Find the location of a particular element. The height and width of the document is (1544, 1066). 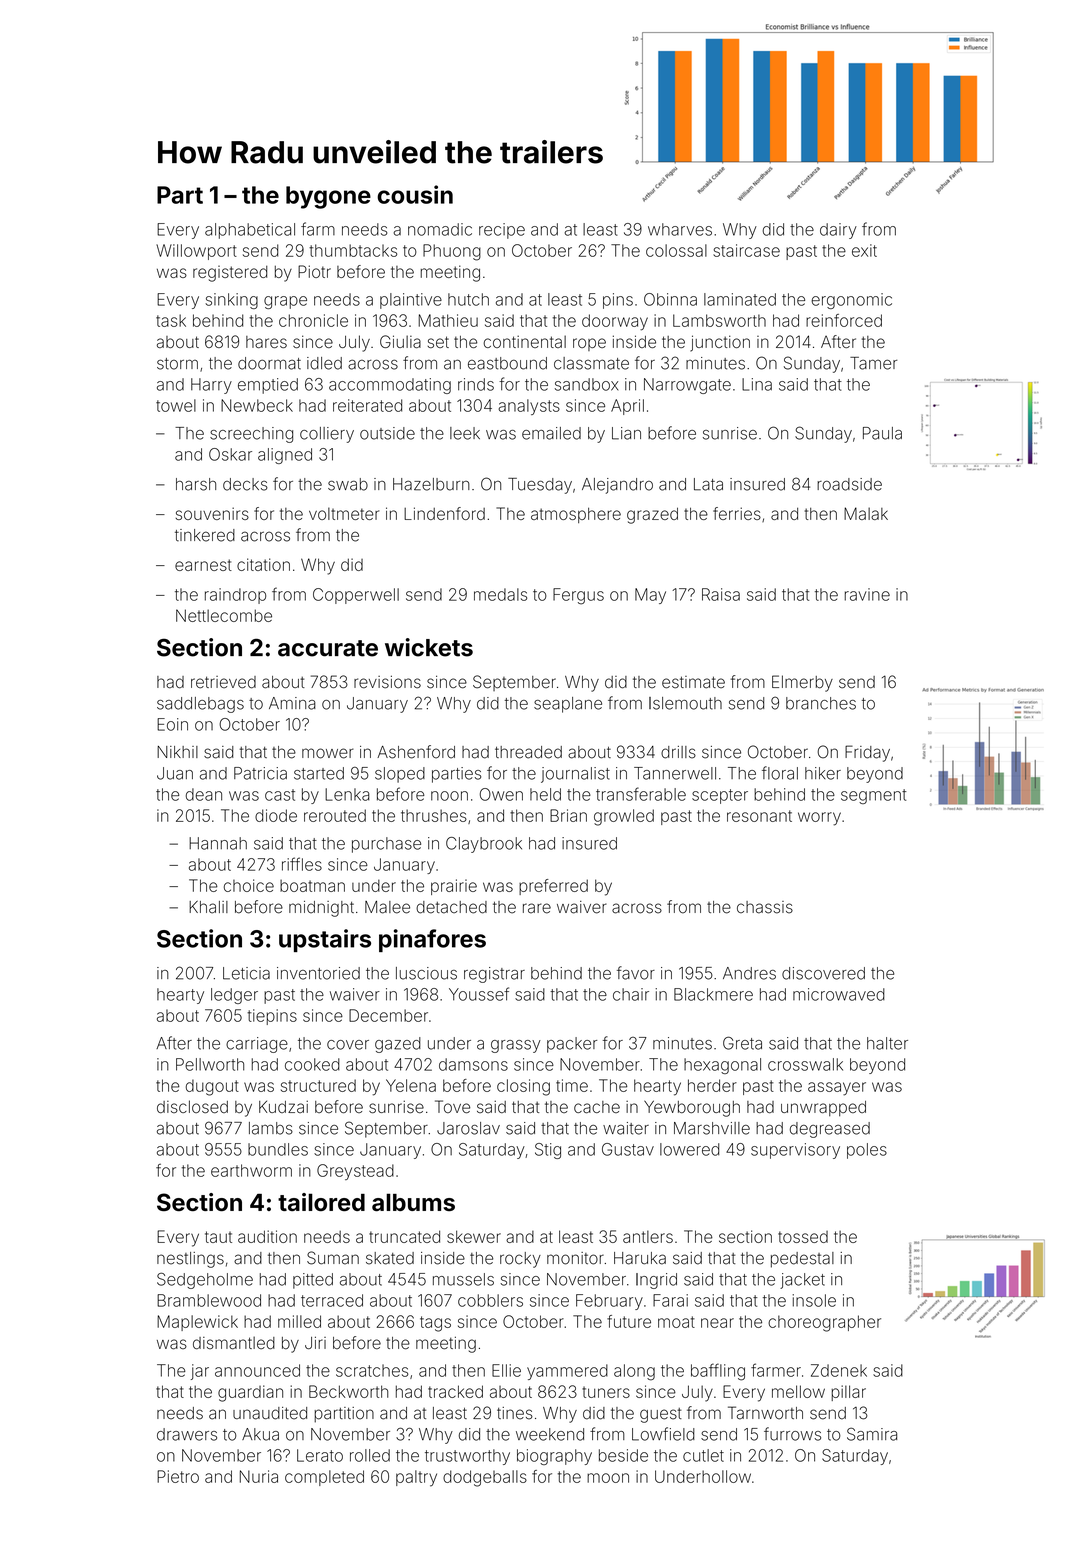

thumbtacks is located at coordinates (353, 250).
